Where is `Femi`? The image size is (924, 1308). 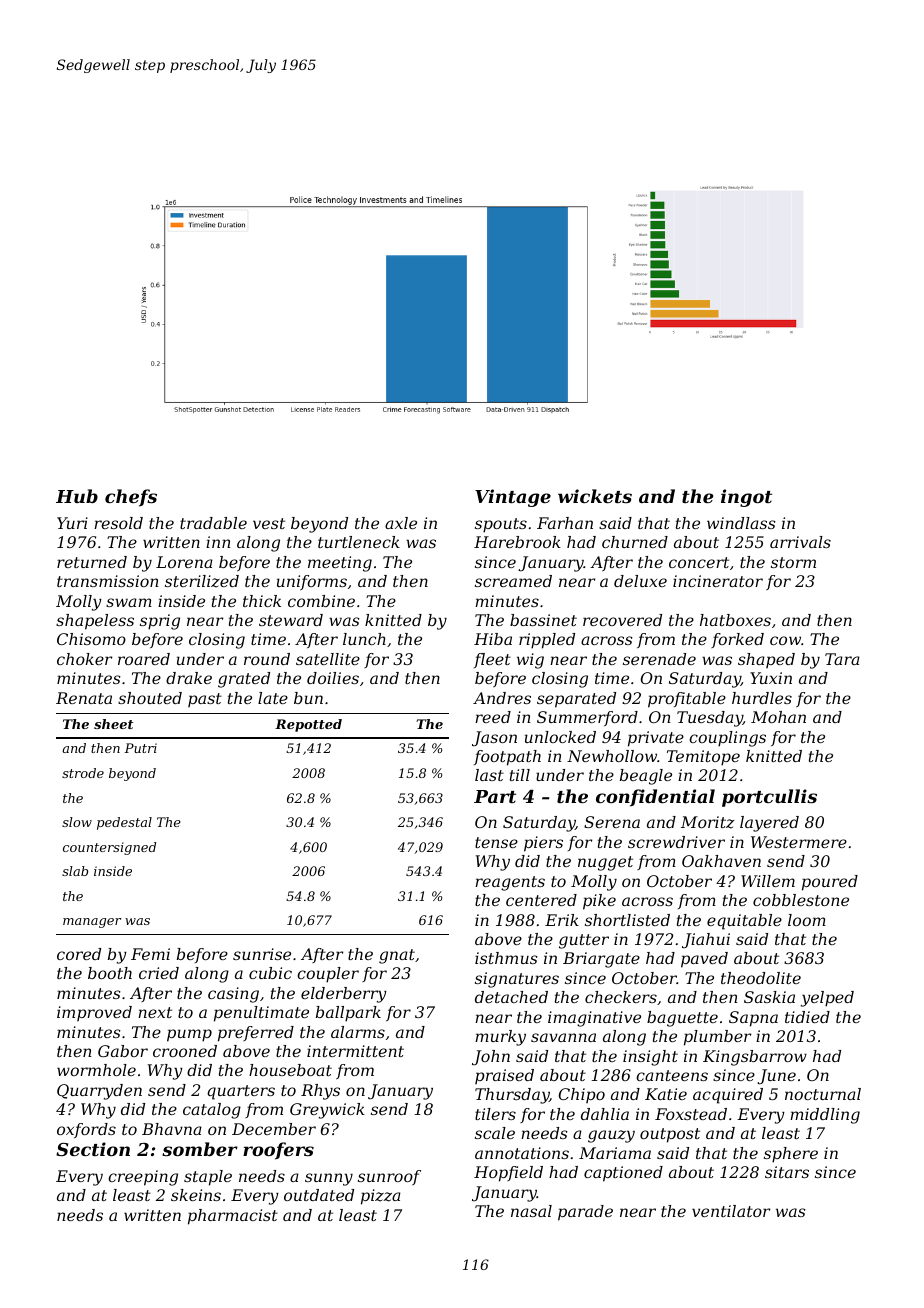 Femi is located at coordinates (150, 954).
